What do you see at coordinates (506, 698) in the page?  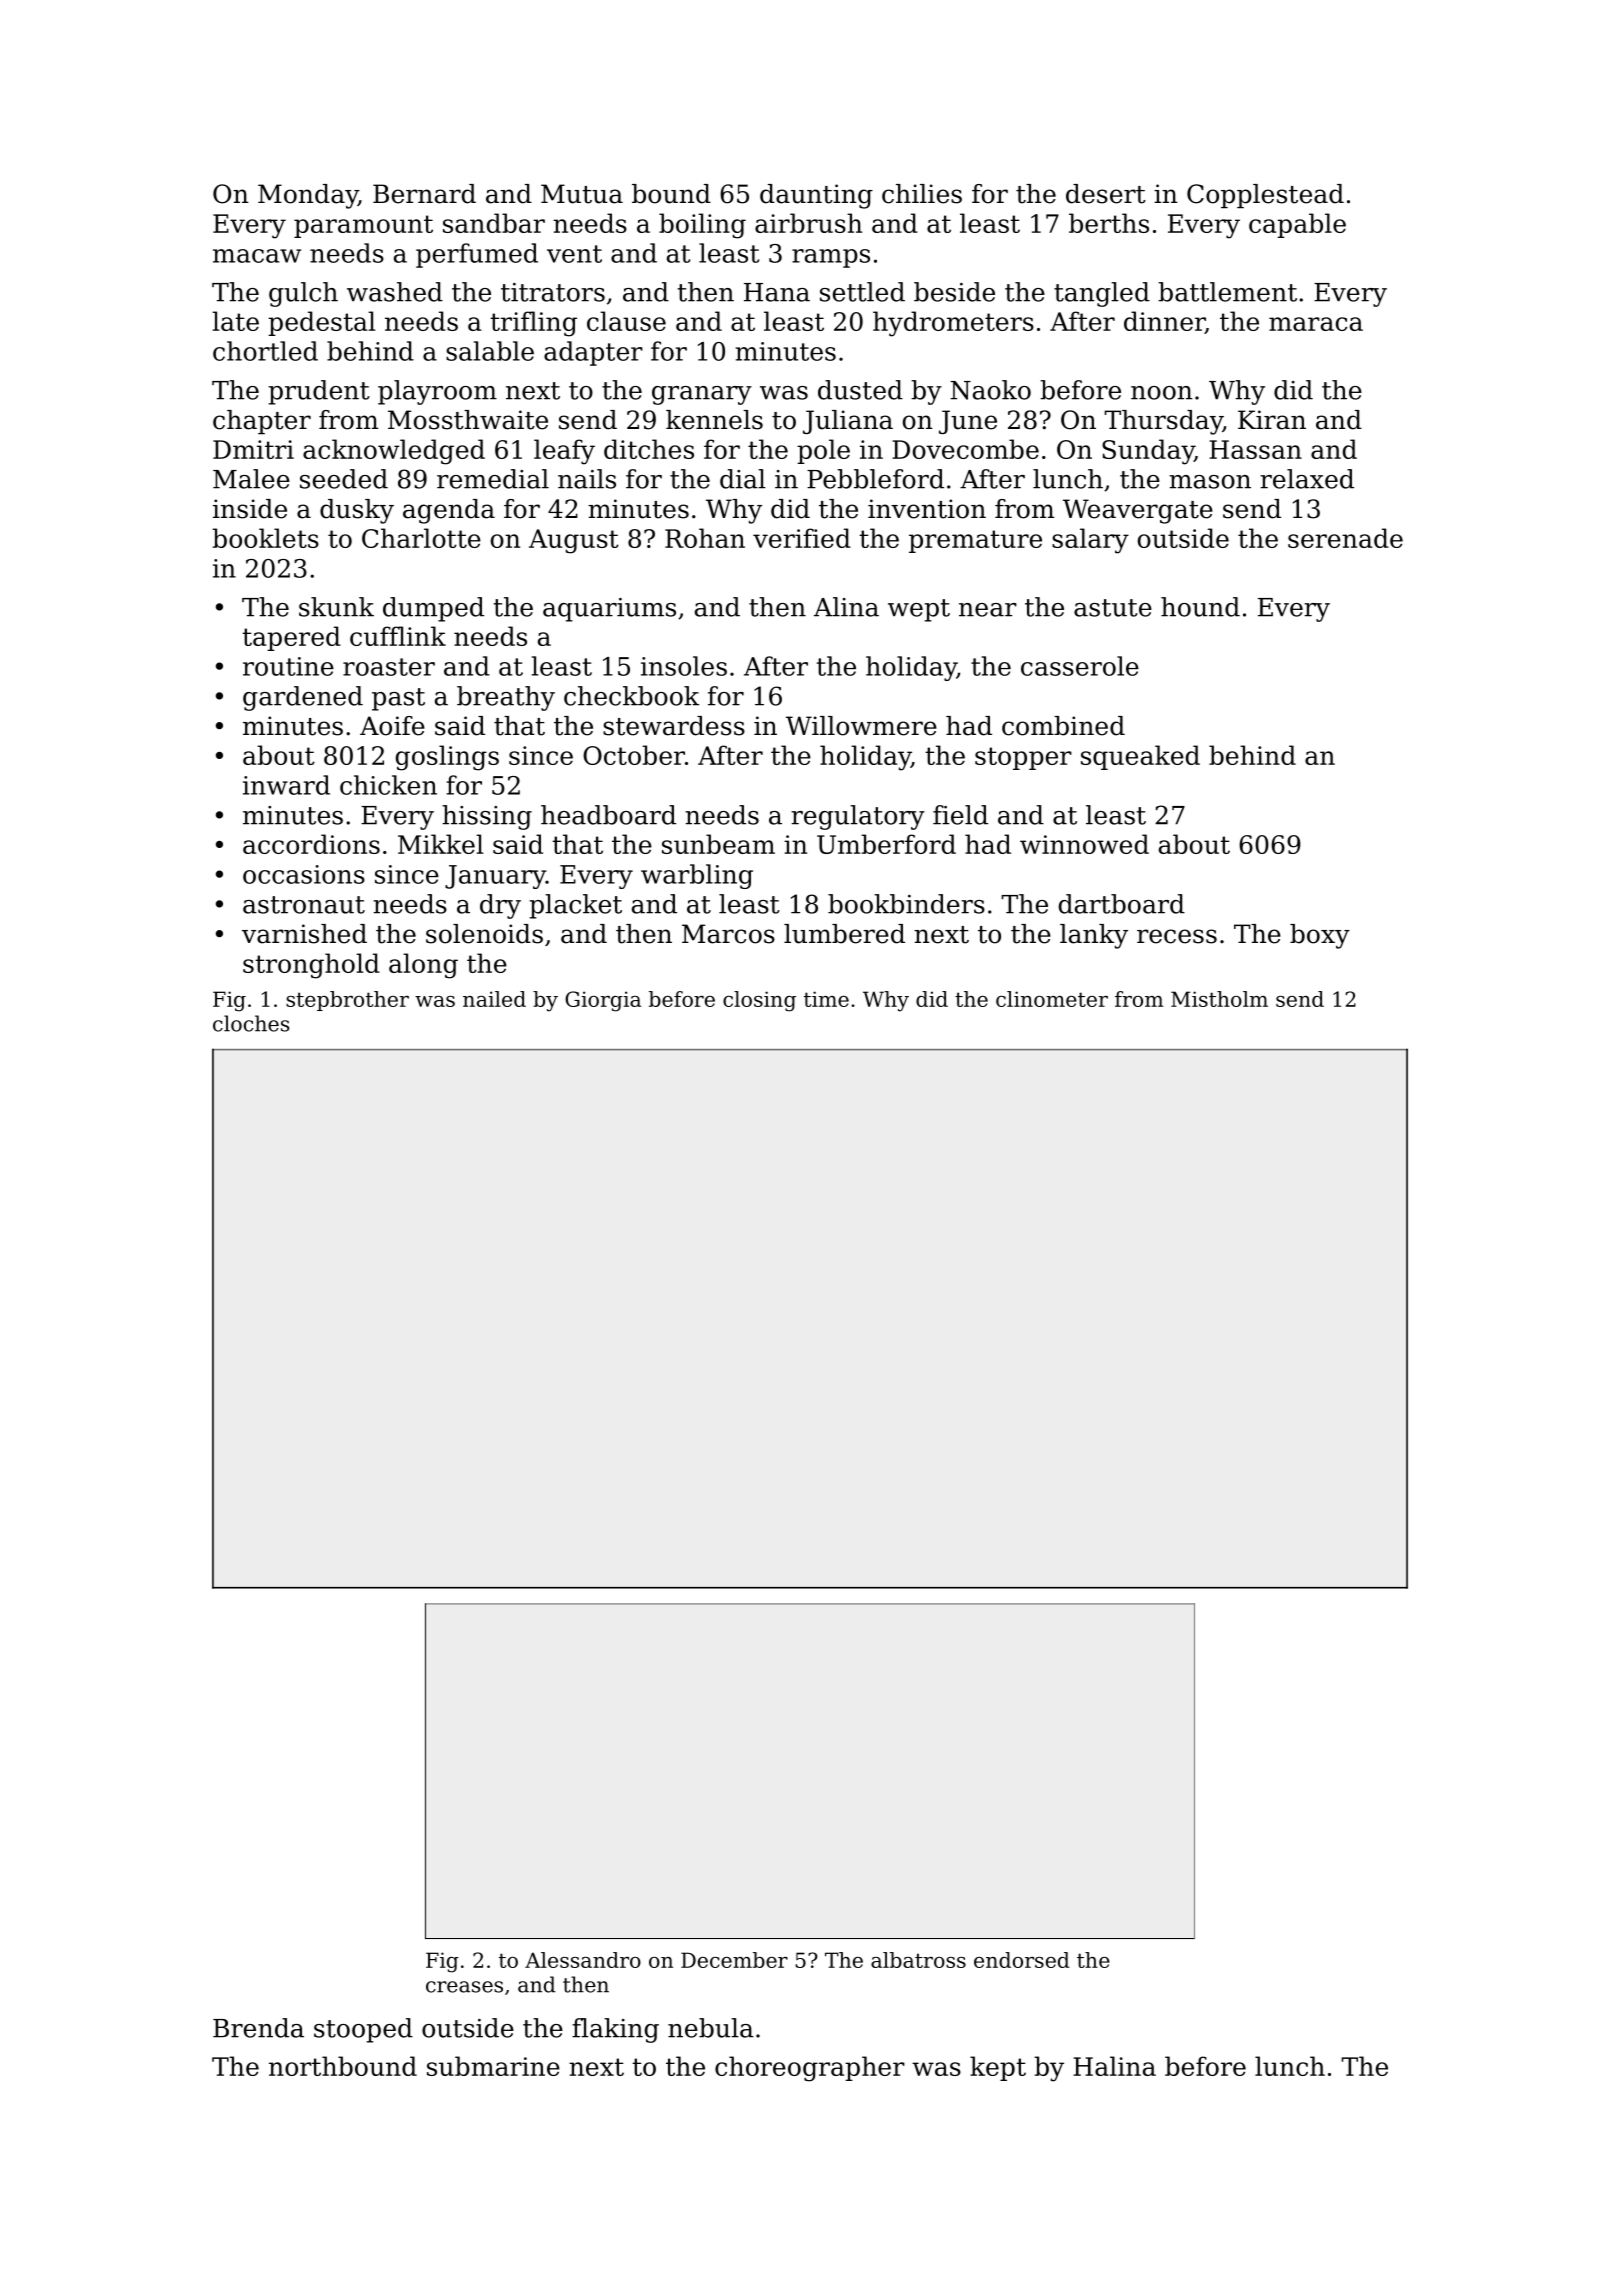 I see `breathy` at bounding box center [506, 698].
